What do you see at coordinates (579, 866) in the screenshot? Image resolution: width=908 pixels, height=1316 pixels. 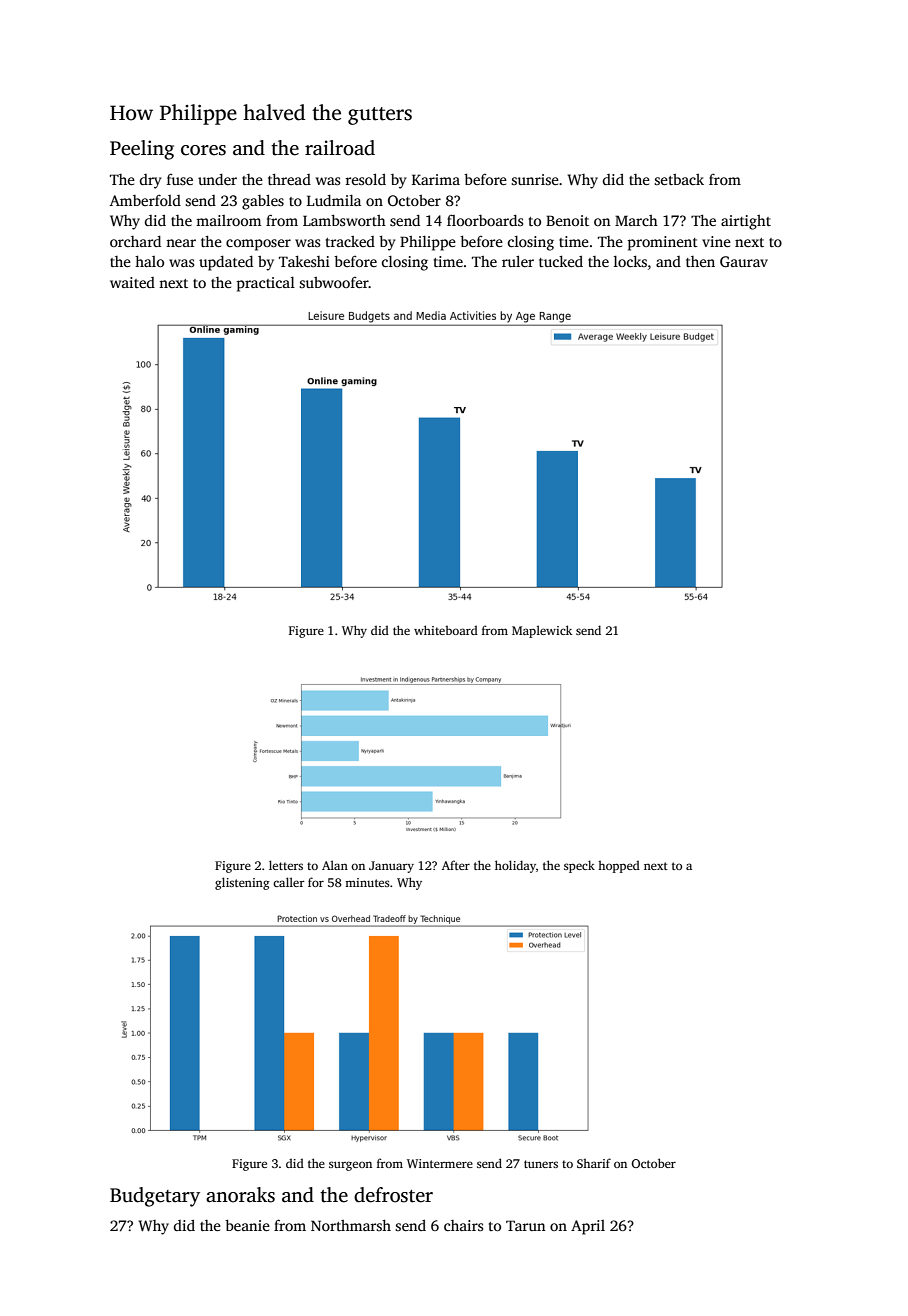 I see `speck` at bounding box center [579, 866].
